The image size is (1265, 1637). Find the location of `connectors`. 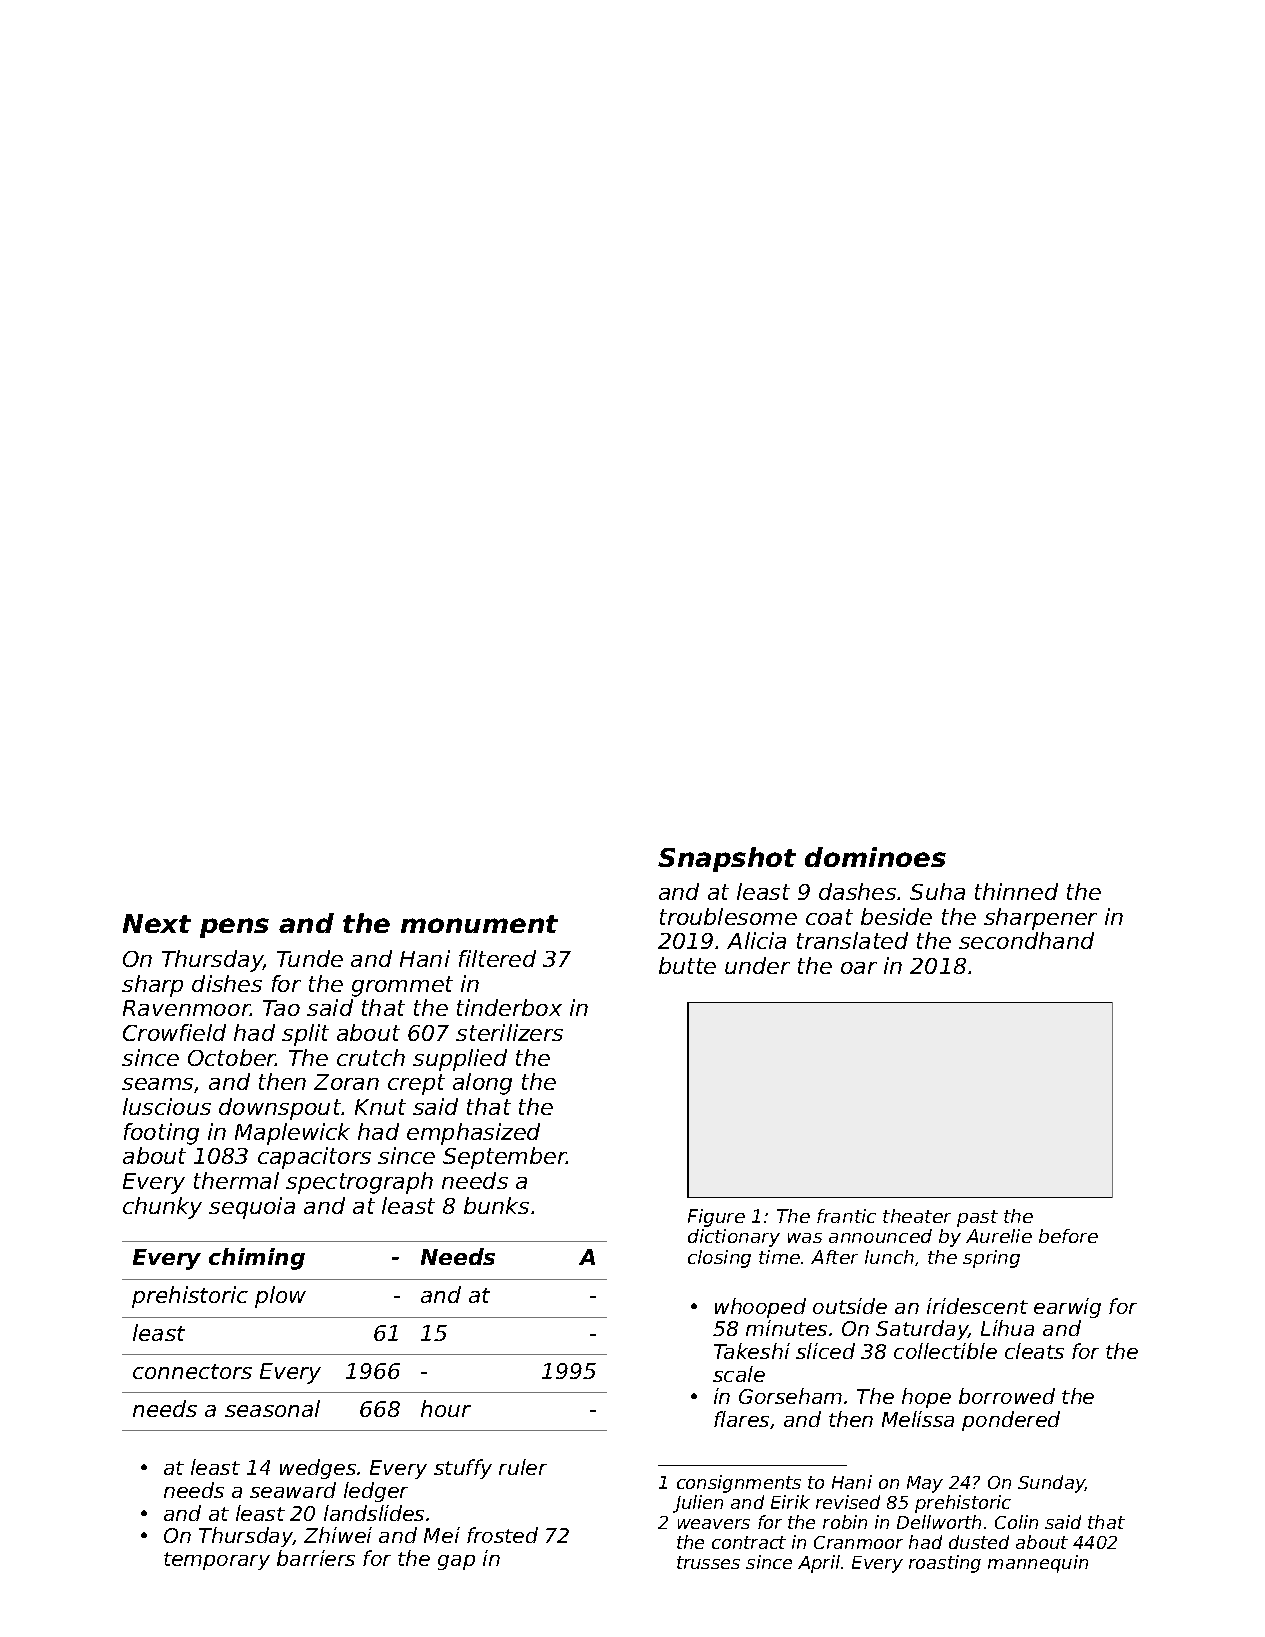

connectors is located at coordinates (192, 1371).
